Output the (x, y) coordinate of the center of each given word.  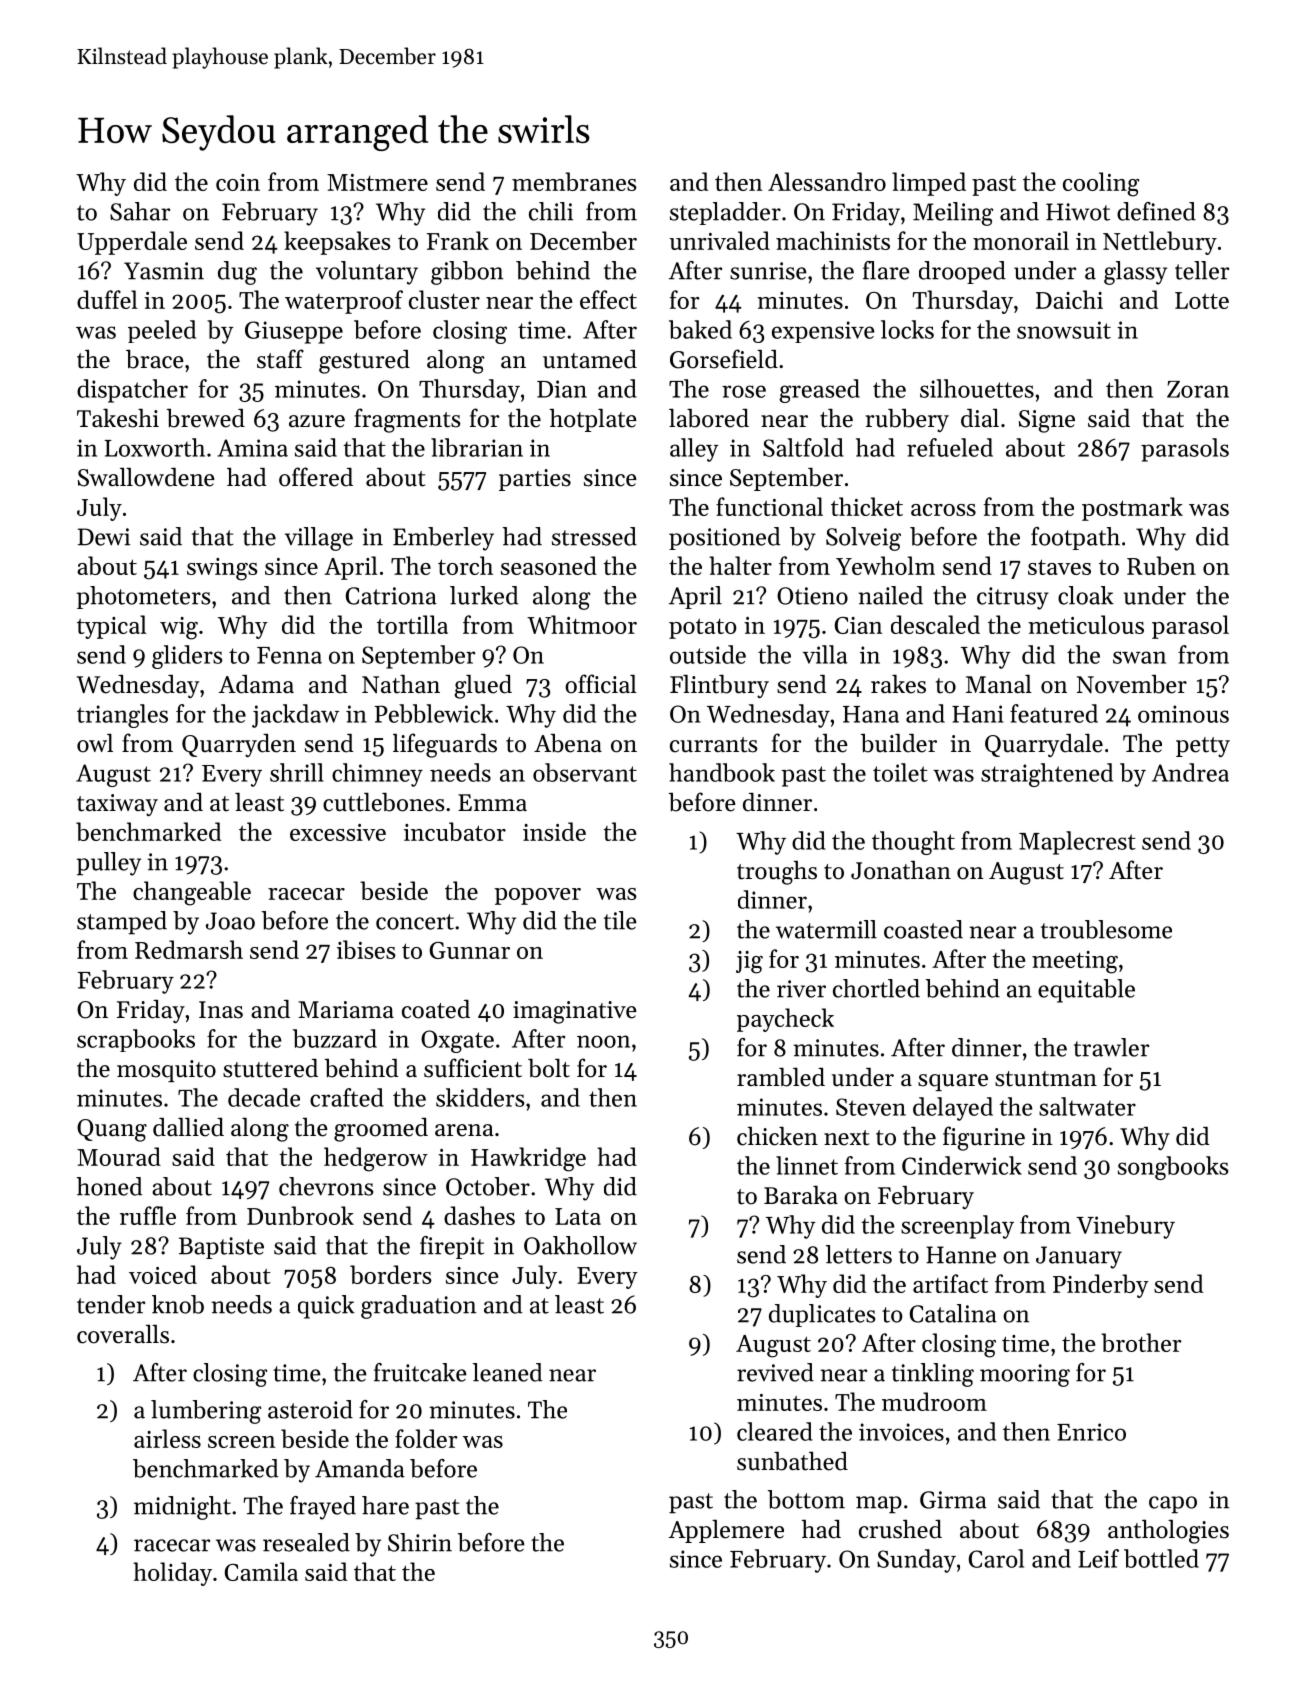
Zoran (1198, 389)
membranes (574, 181)
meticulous (1086, 624)
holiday (172, 1574)
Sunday (916, 1561)
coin (238, 182)
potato (702, 629)
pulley (109, 864)
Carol (996, 1558)
